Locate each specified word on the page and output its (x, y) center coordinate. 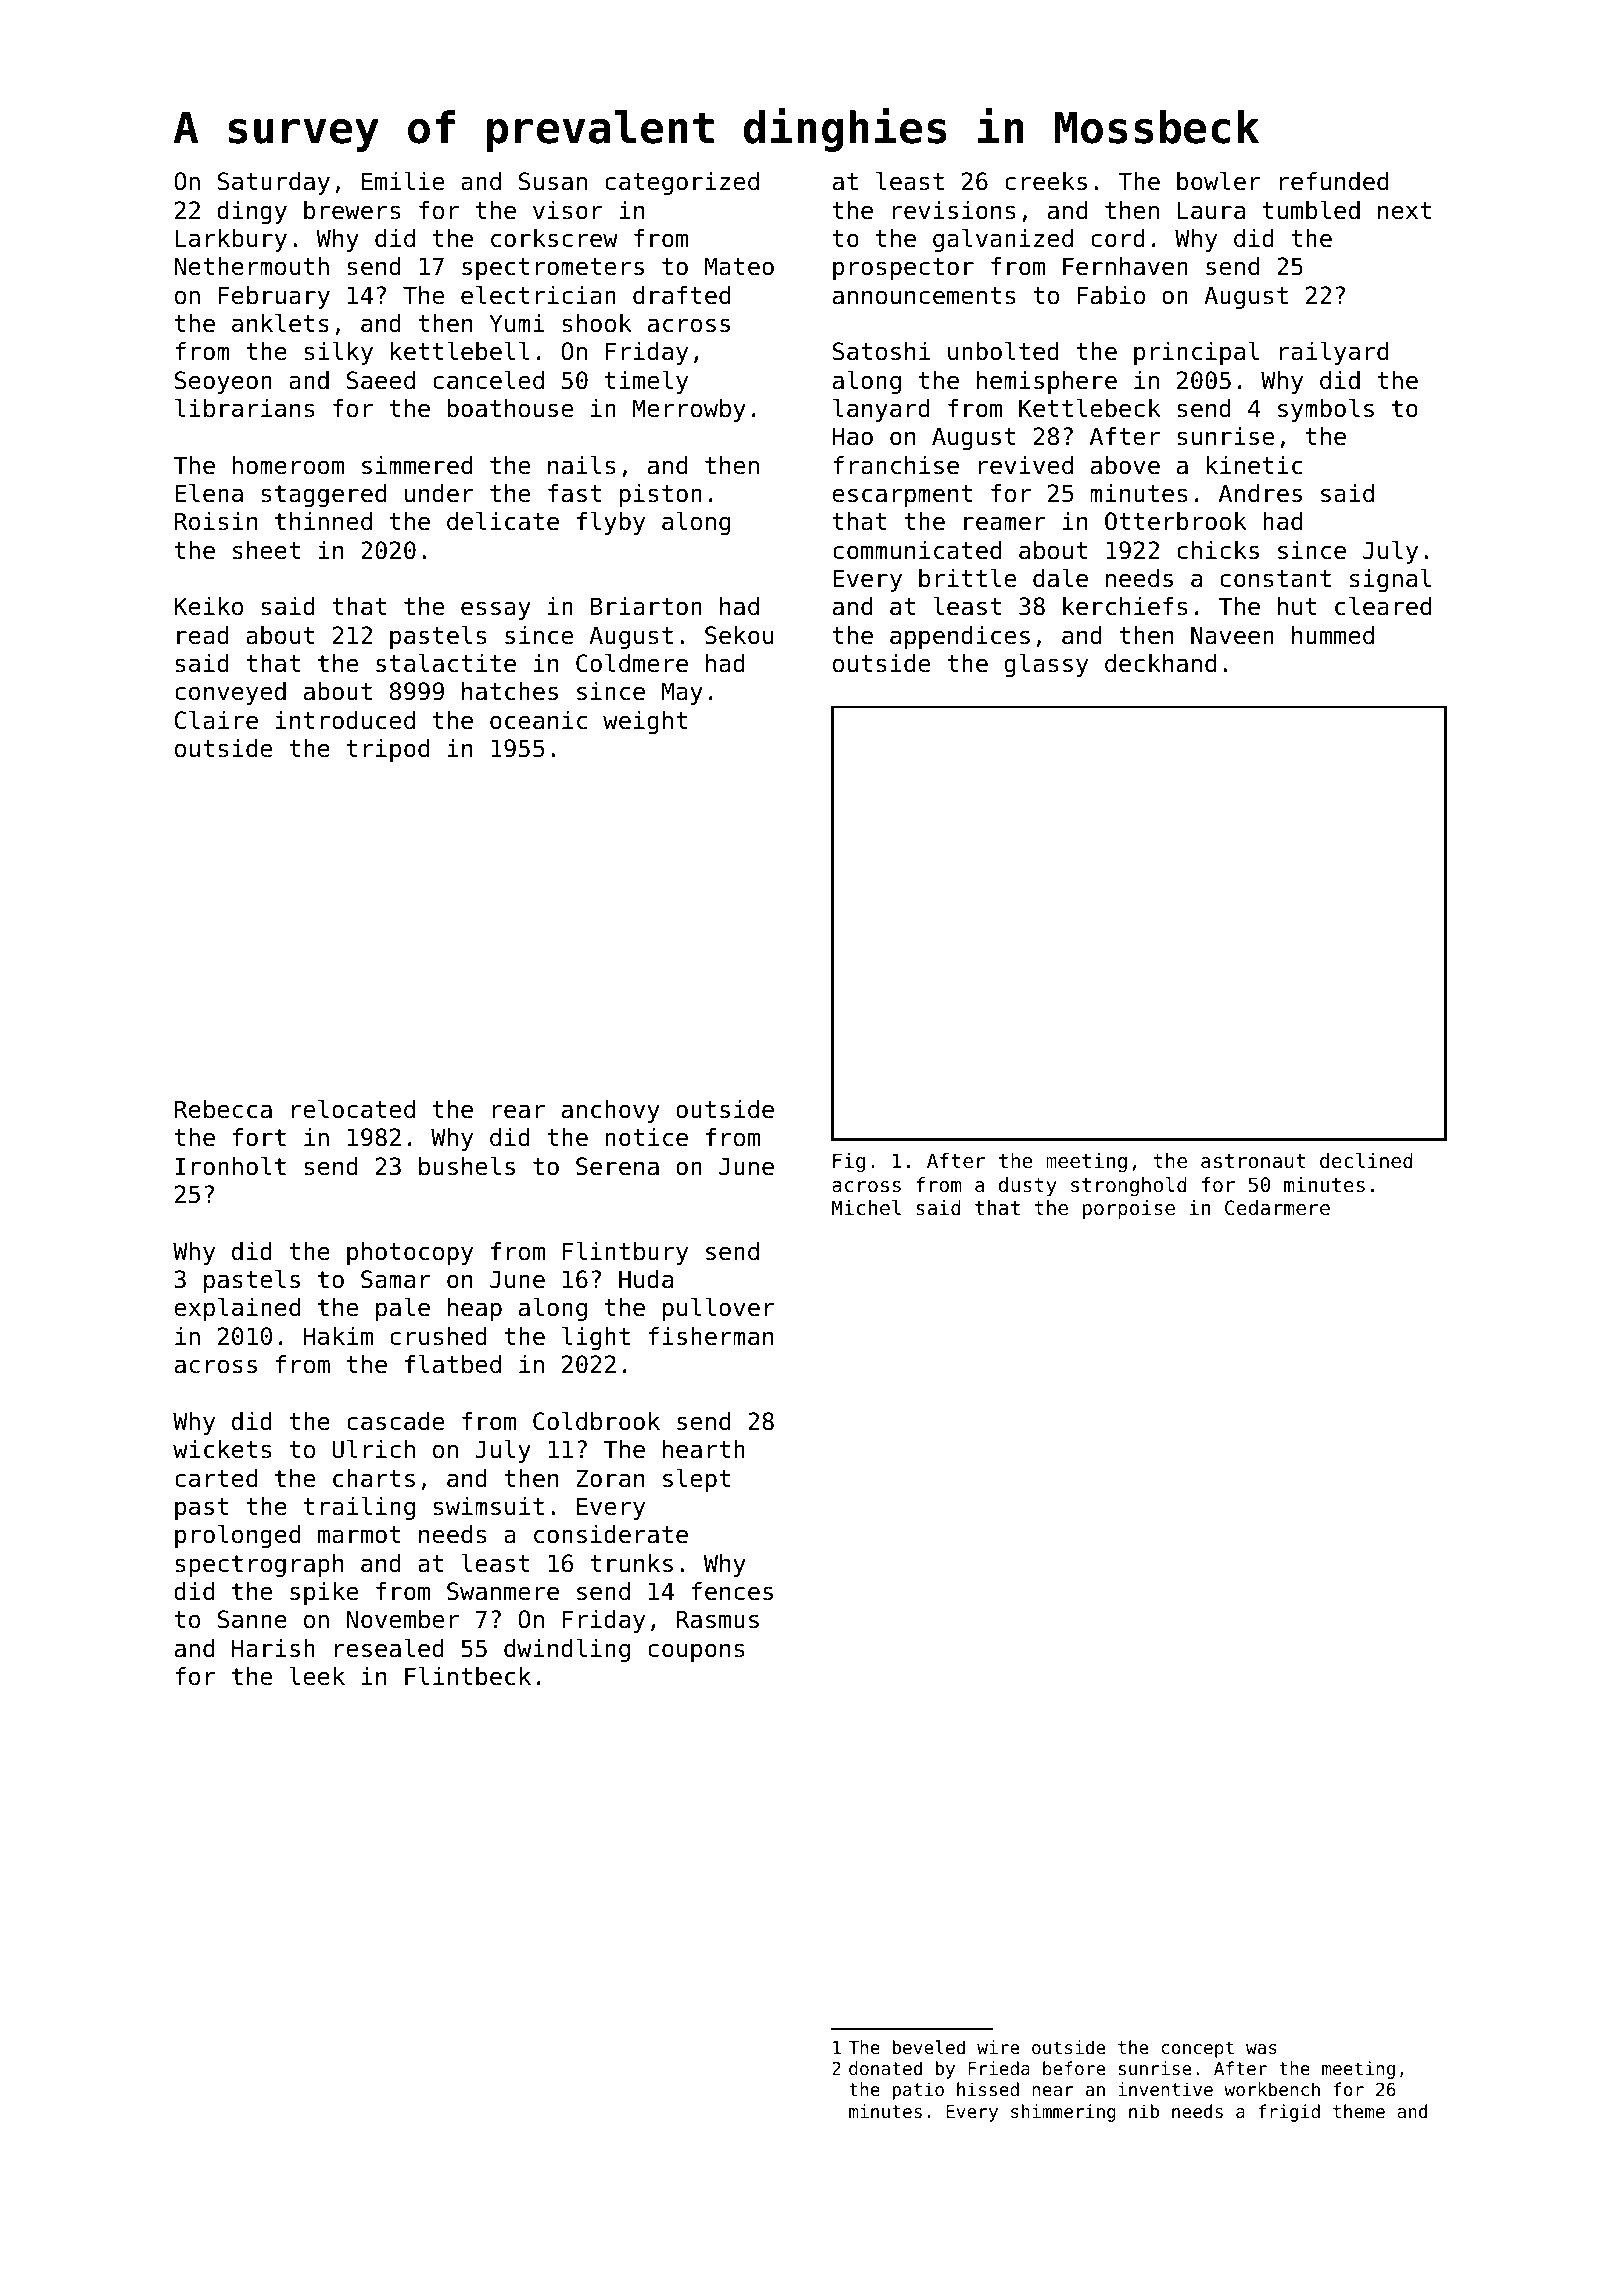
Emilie (403, 181)
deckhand (1160, 663)
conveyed (230, 693)
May (682, 693)
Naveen (1232, 635)
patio (918, 2091)
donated (885, 2068)
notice (646, 1137)
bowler (1219, 181)
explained (237, 1309)
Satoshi (881, 351)
